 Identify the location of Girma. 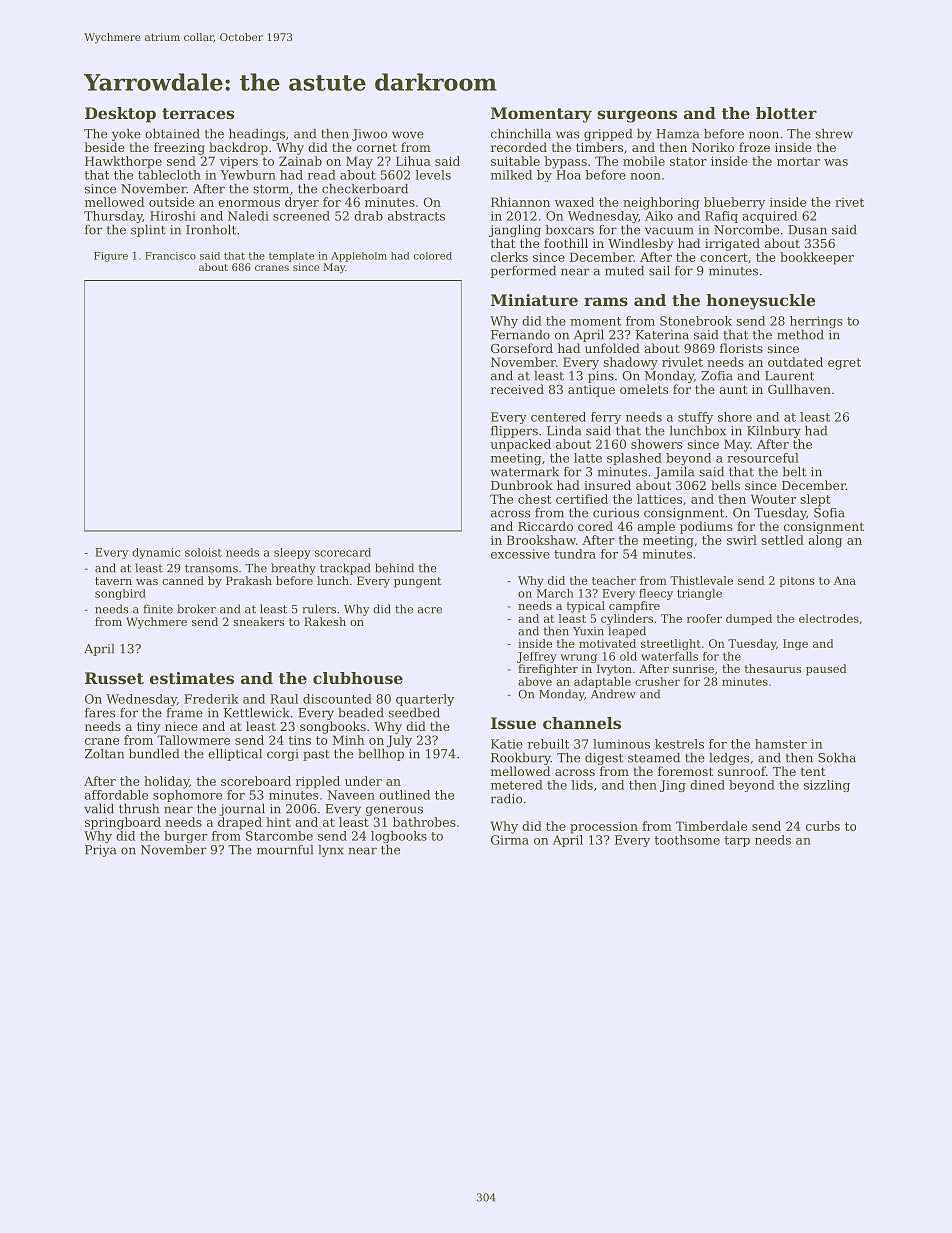
(510, 840).
